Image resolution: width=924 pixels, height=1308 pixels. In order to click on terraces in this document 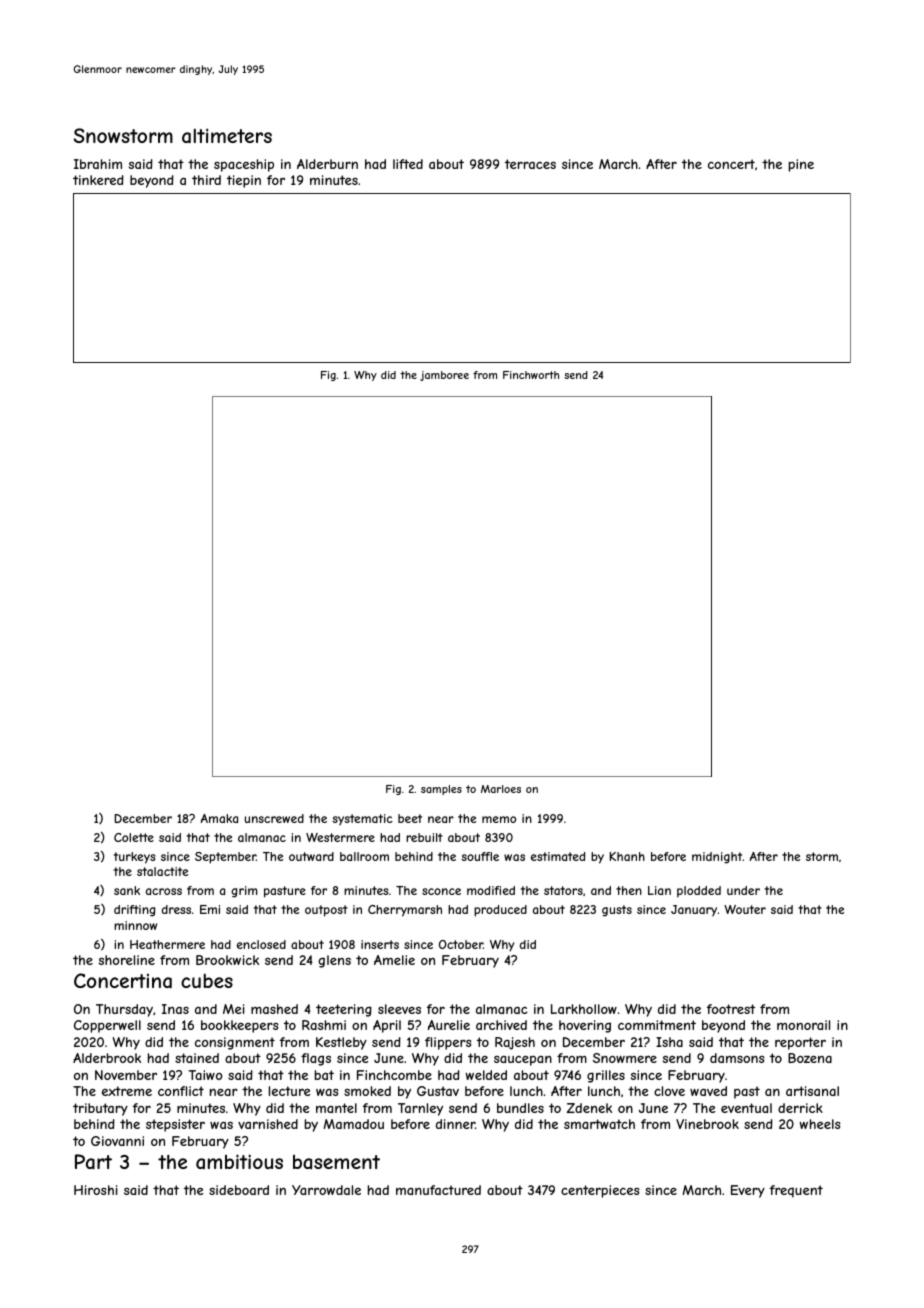, I will do `click(530, 164)`.
